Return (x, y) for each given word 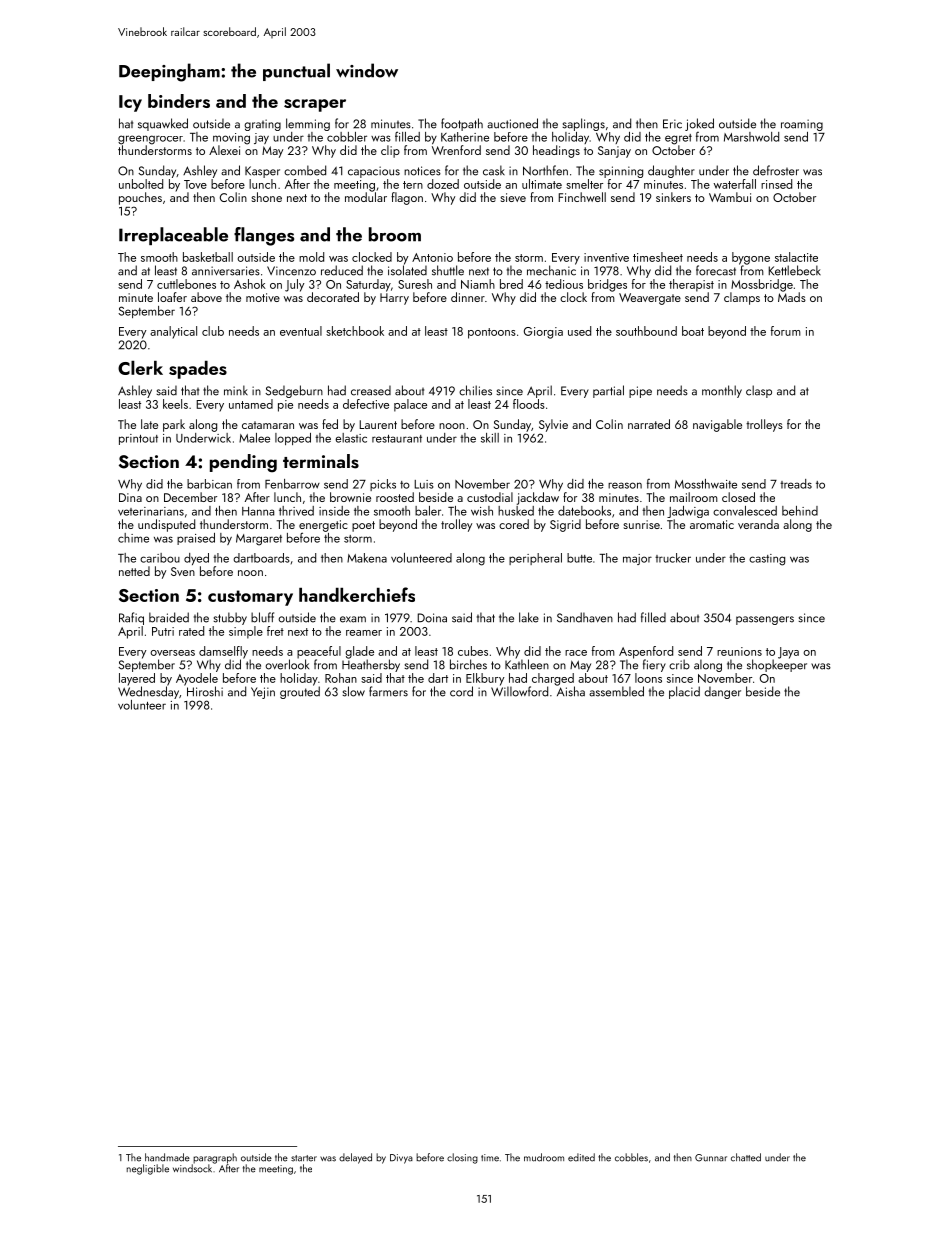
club (213, 331)
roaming (802, 125)
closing (462, 1158)
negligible (148, 1169)
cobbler (347, 137)
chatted (746, 1157)
